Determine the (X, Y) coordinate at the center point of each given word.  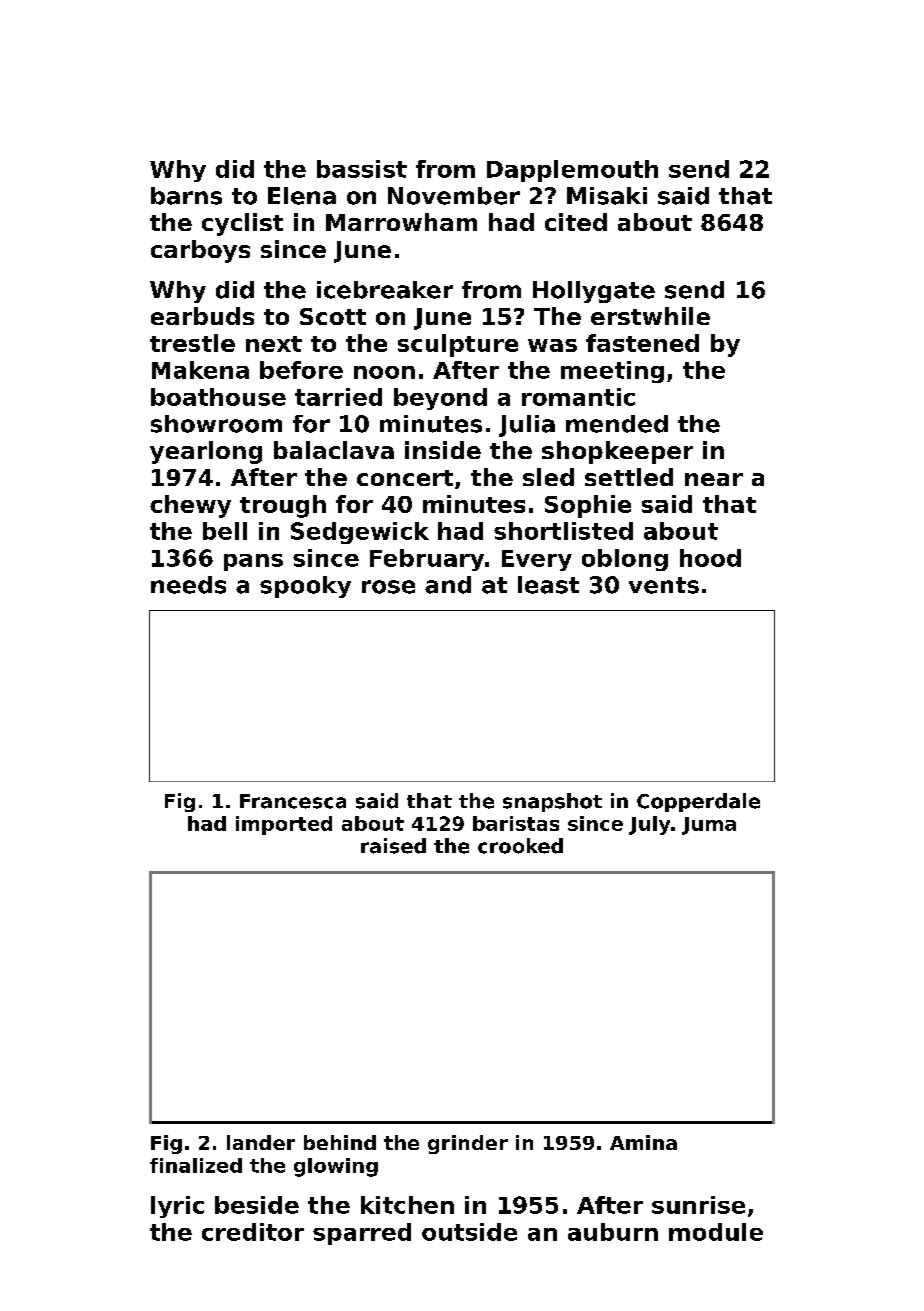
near (714, 479)
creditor (253, 1232)
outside (469, 1232)
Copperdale (698, 802)
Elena (302, 196)
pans (253, 562)
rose (388, 587)
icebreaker (385, 290)
